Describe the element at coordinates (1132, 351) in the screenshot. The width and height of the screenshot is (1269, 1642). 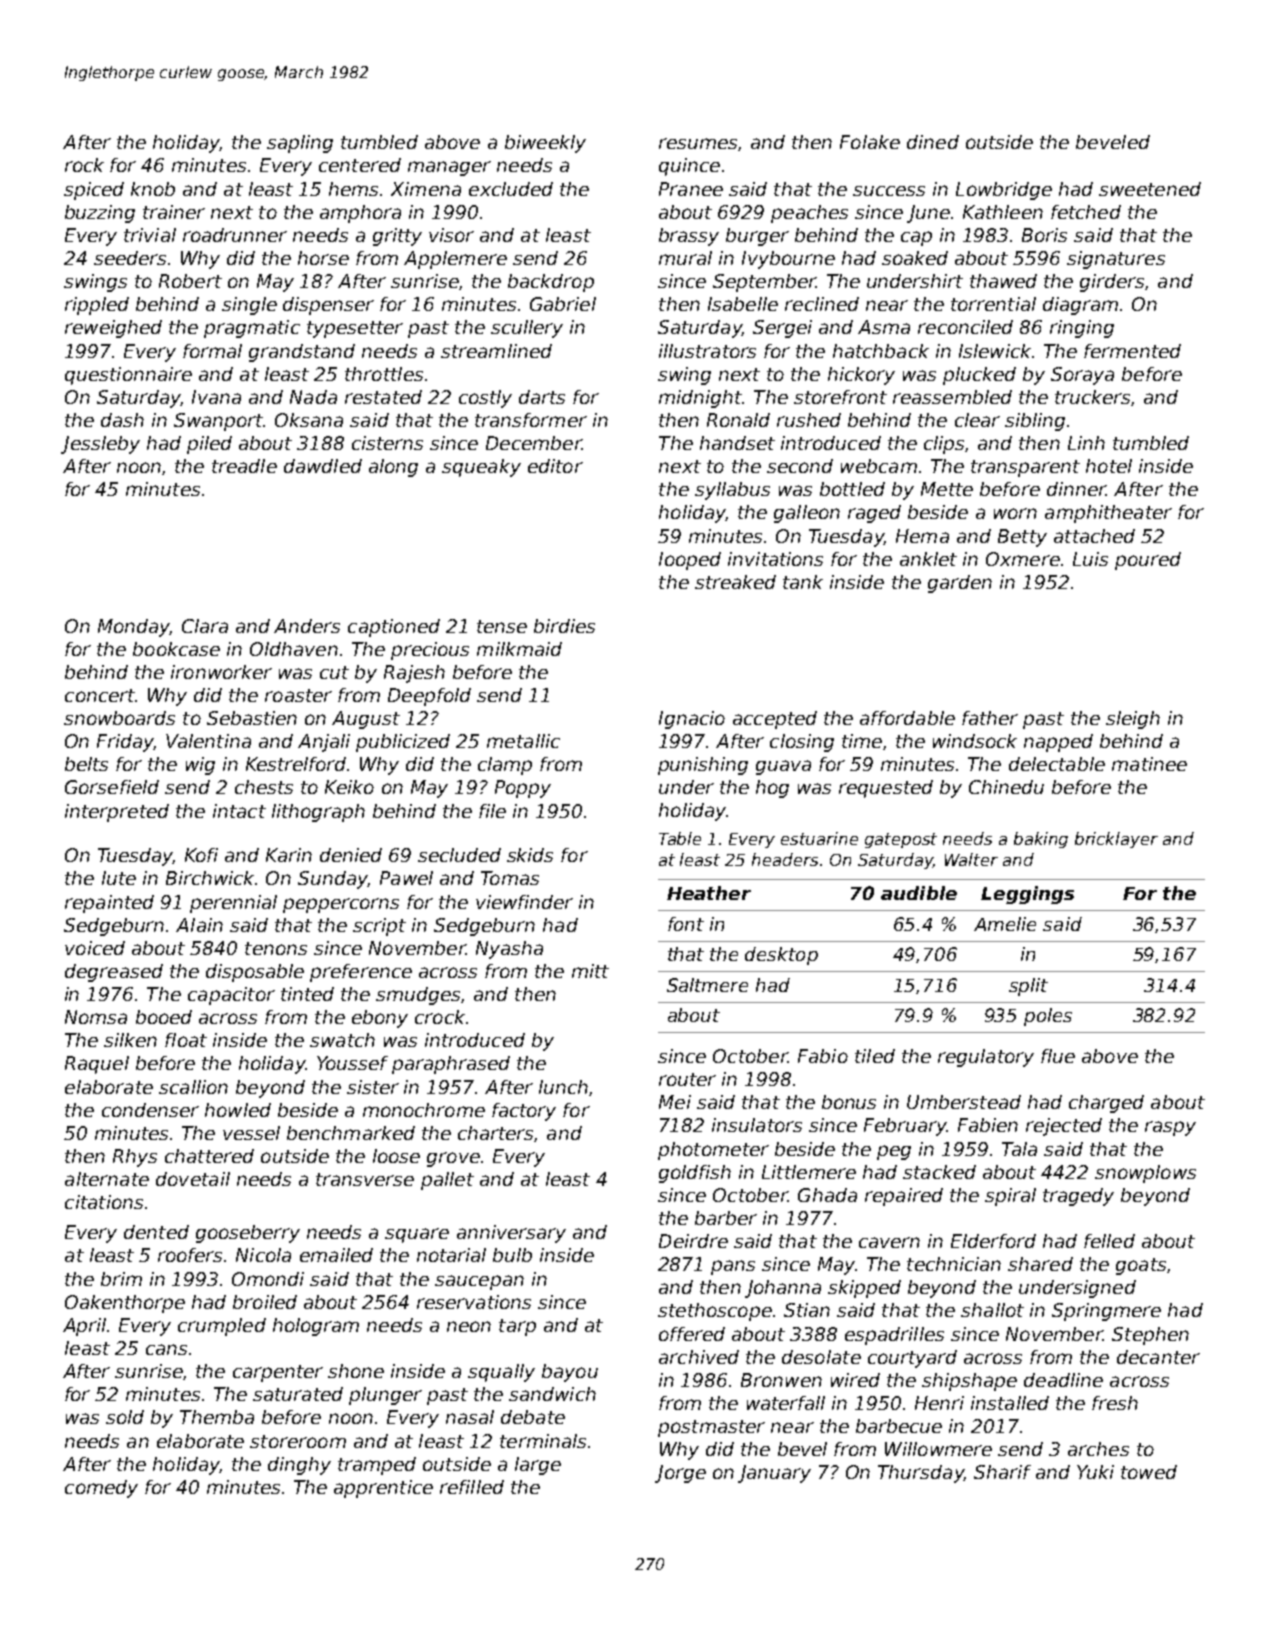
I see `fermented` at that location.
